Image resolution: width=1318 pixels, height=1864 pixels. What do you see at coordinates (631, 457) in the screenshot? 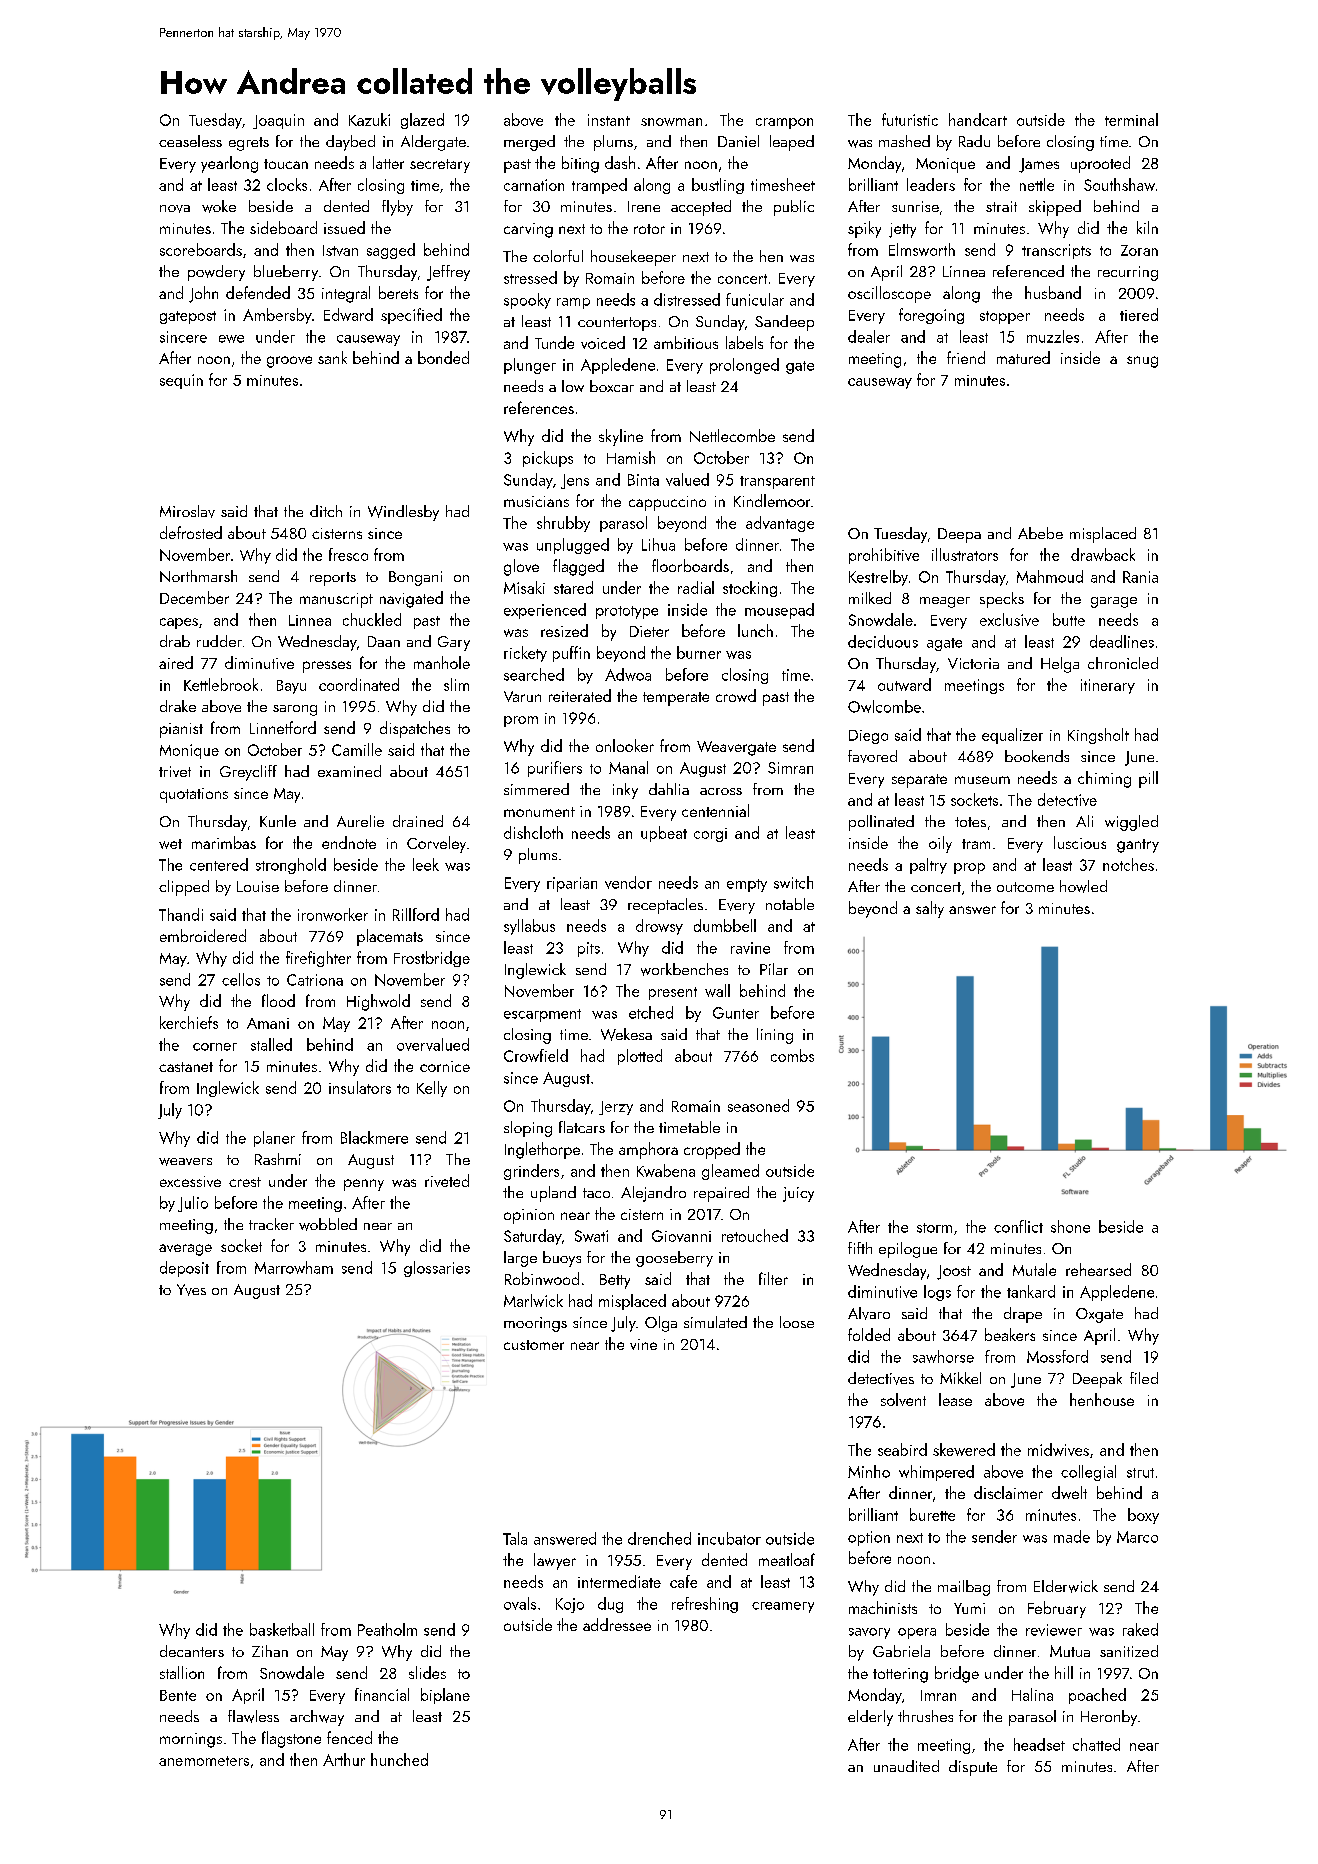
I see `Hamish` at bounding box center [631, 457].
